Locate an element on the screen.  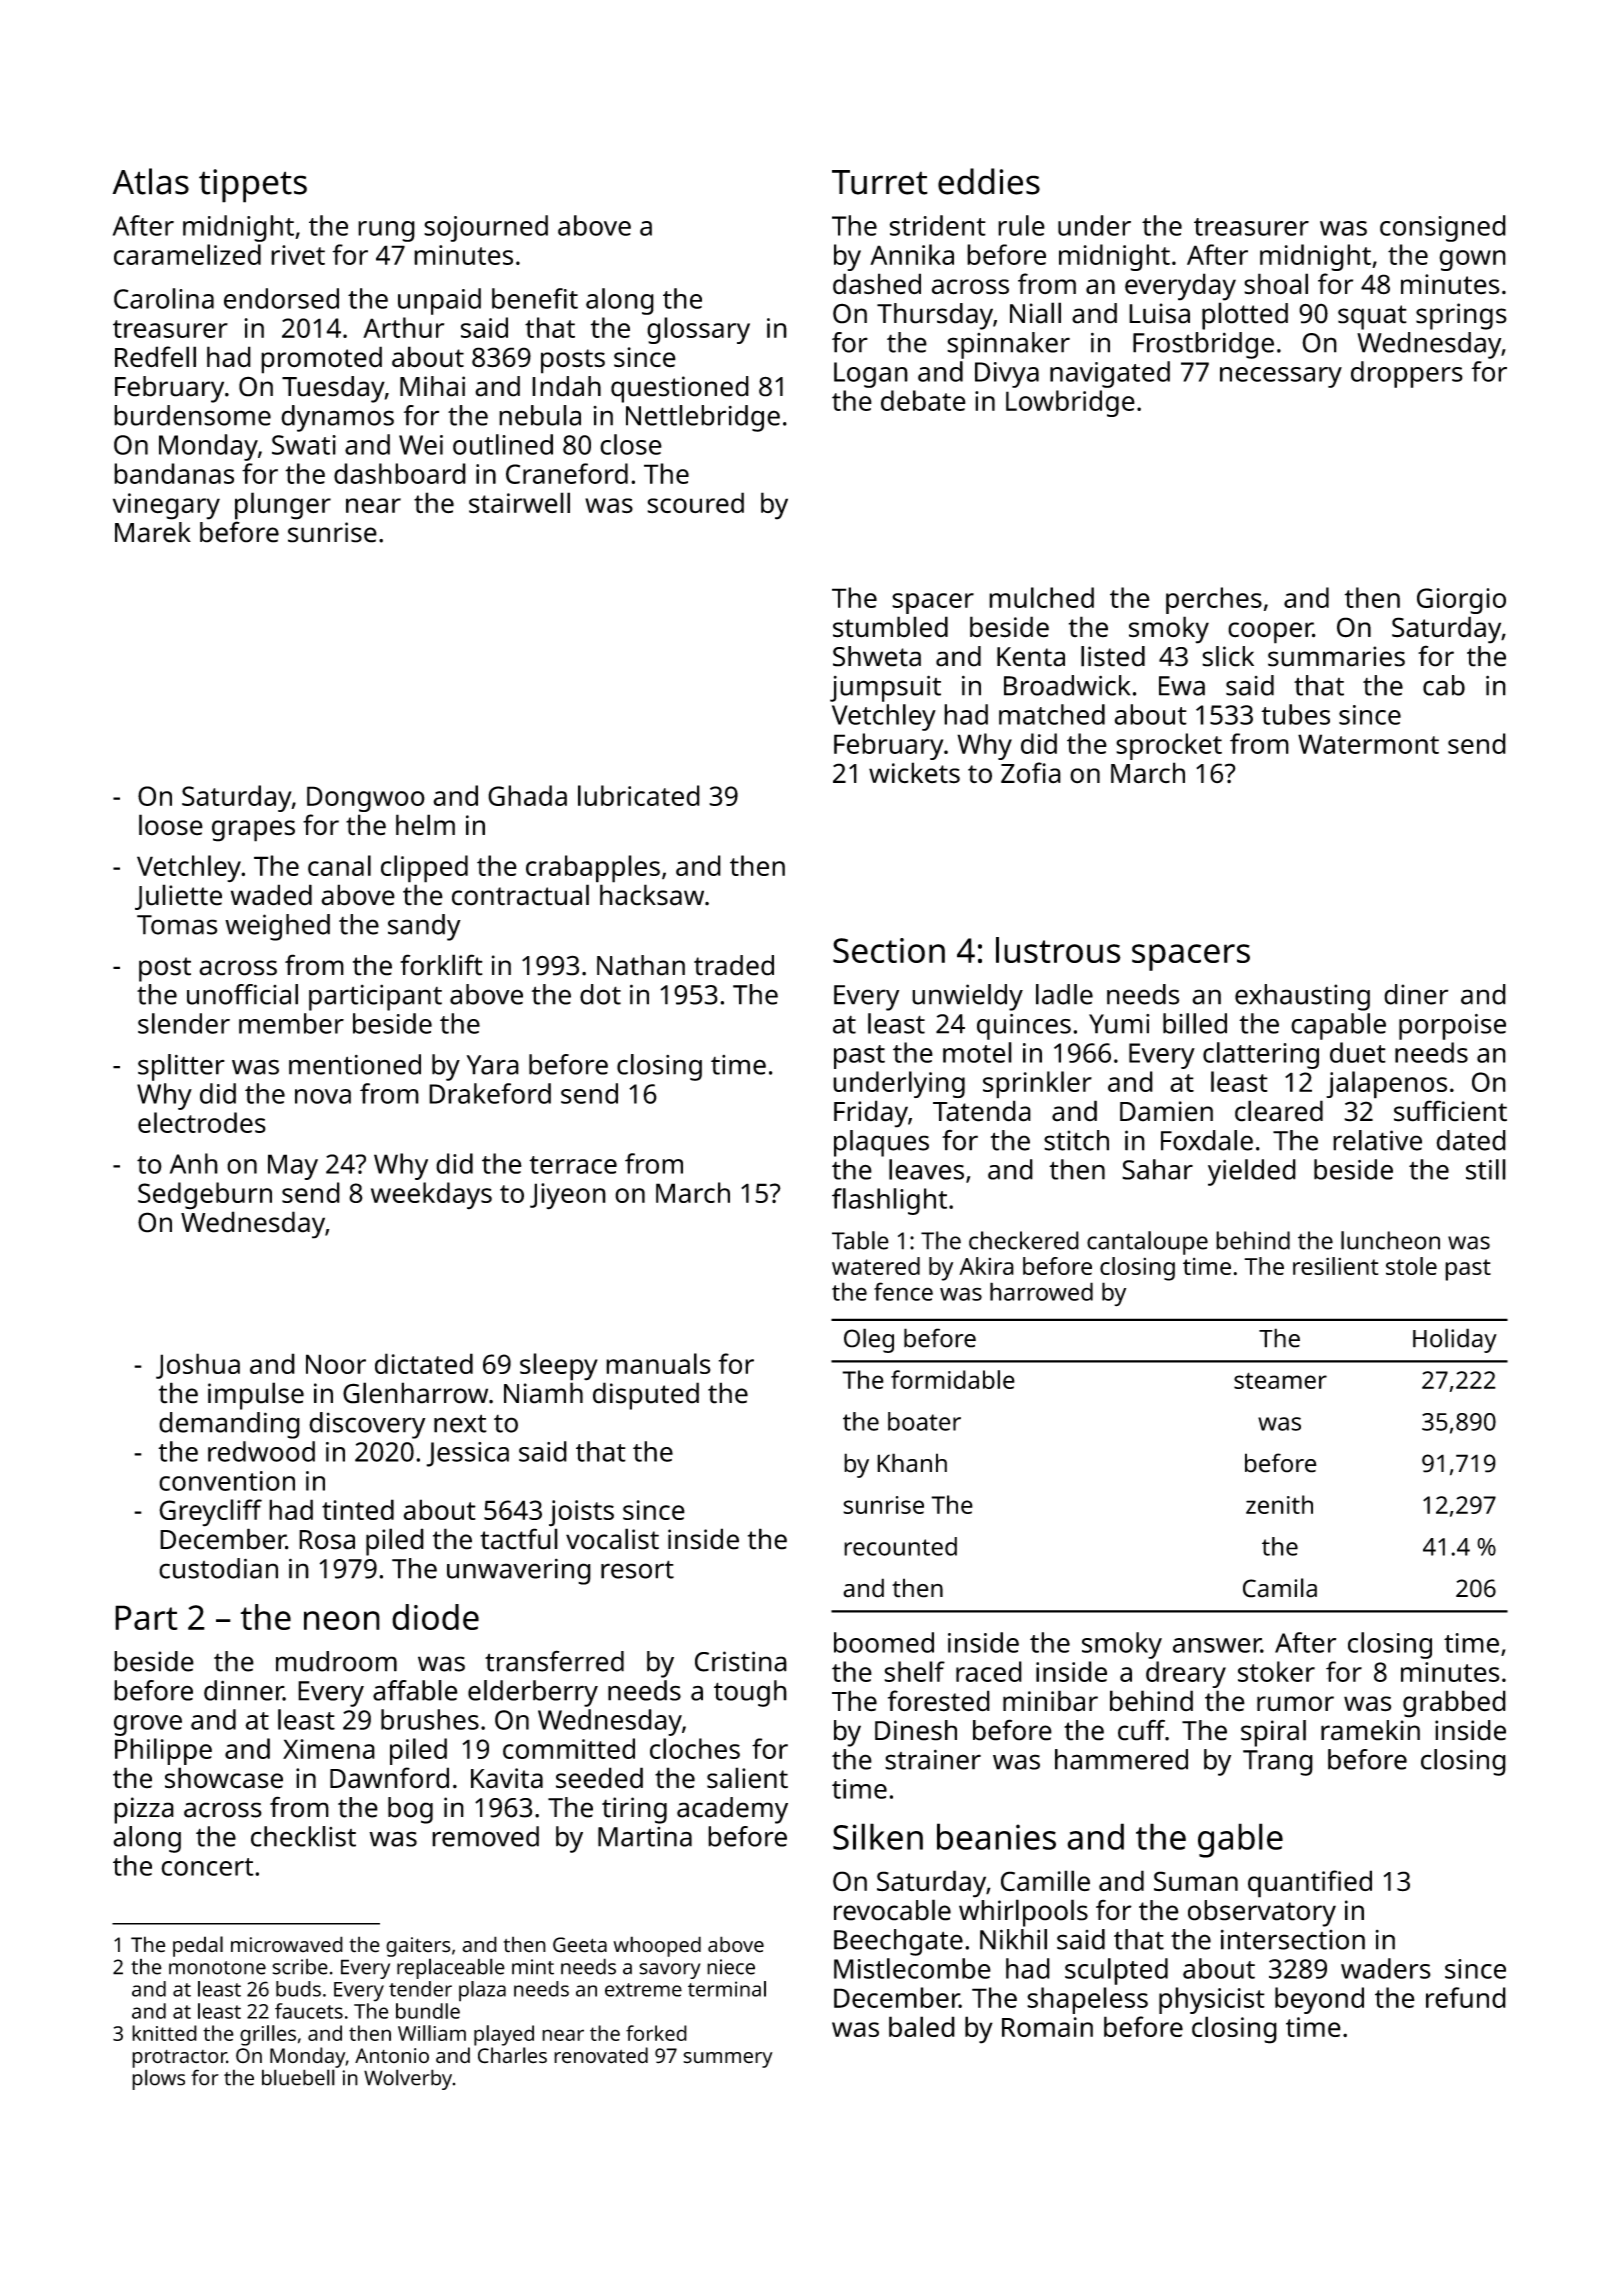
Turret is located at coordinates (880, 182).
